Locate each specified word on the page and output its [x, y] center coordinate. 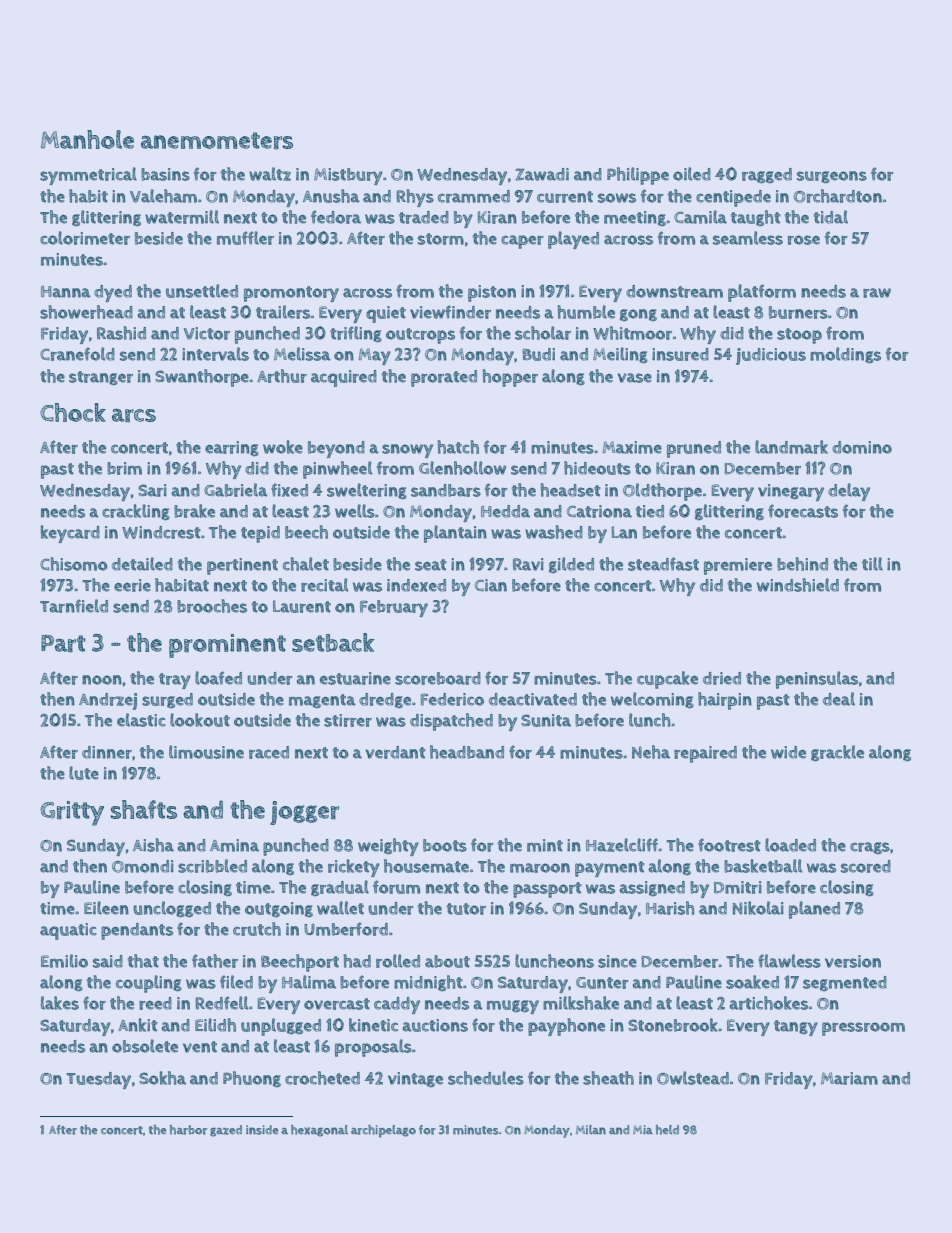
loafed [218, 678]
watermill [182, 217]
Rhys [415, 198]
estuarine [355, 678]
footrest [729, 845]
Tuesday [98, 1080]
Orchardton [838, 196]
